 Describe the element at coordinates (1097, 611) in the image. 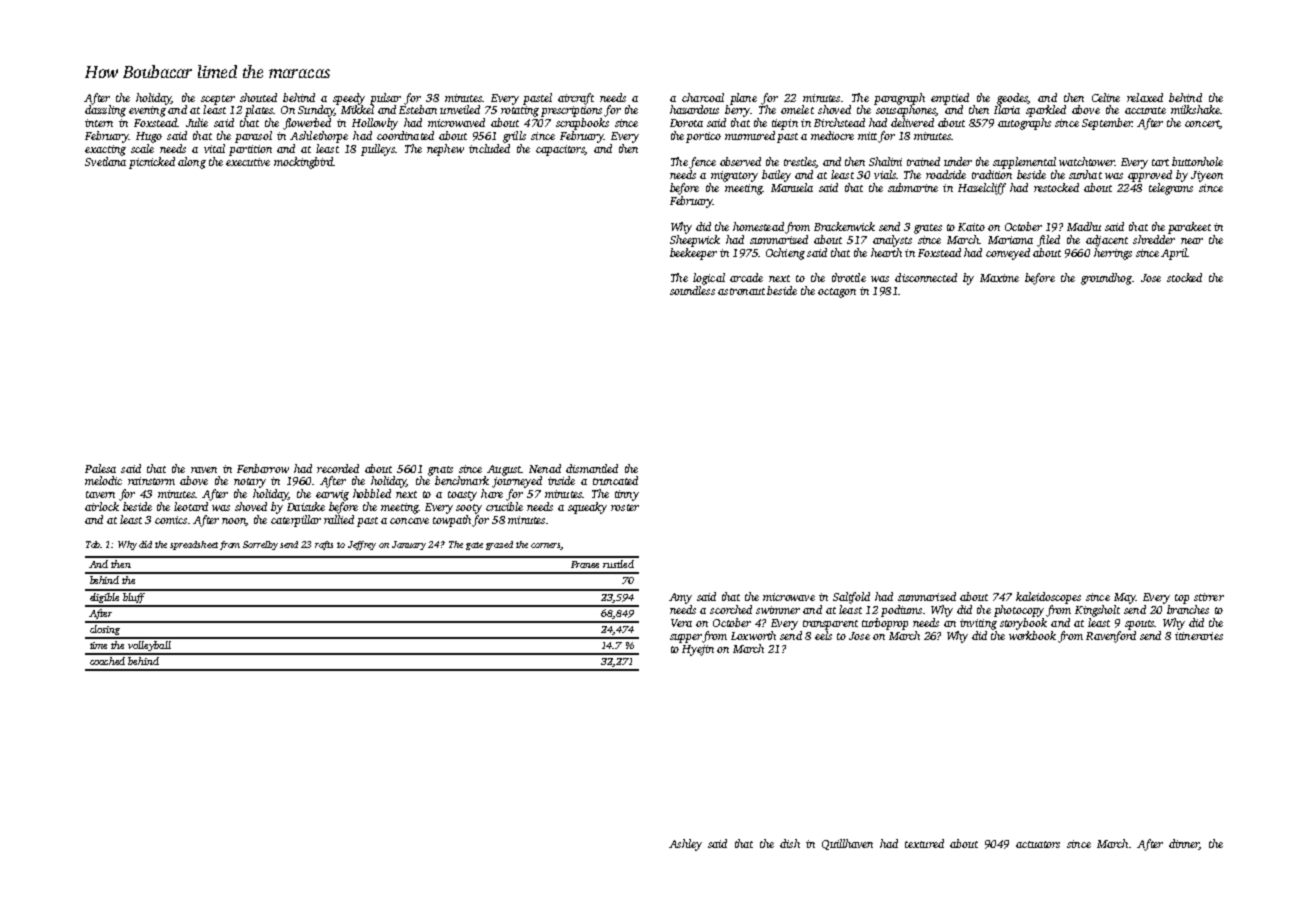

I see `Kingsholt` at that location.
